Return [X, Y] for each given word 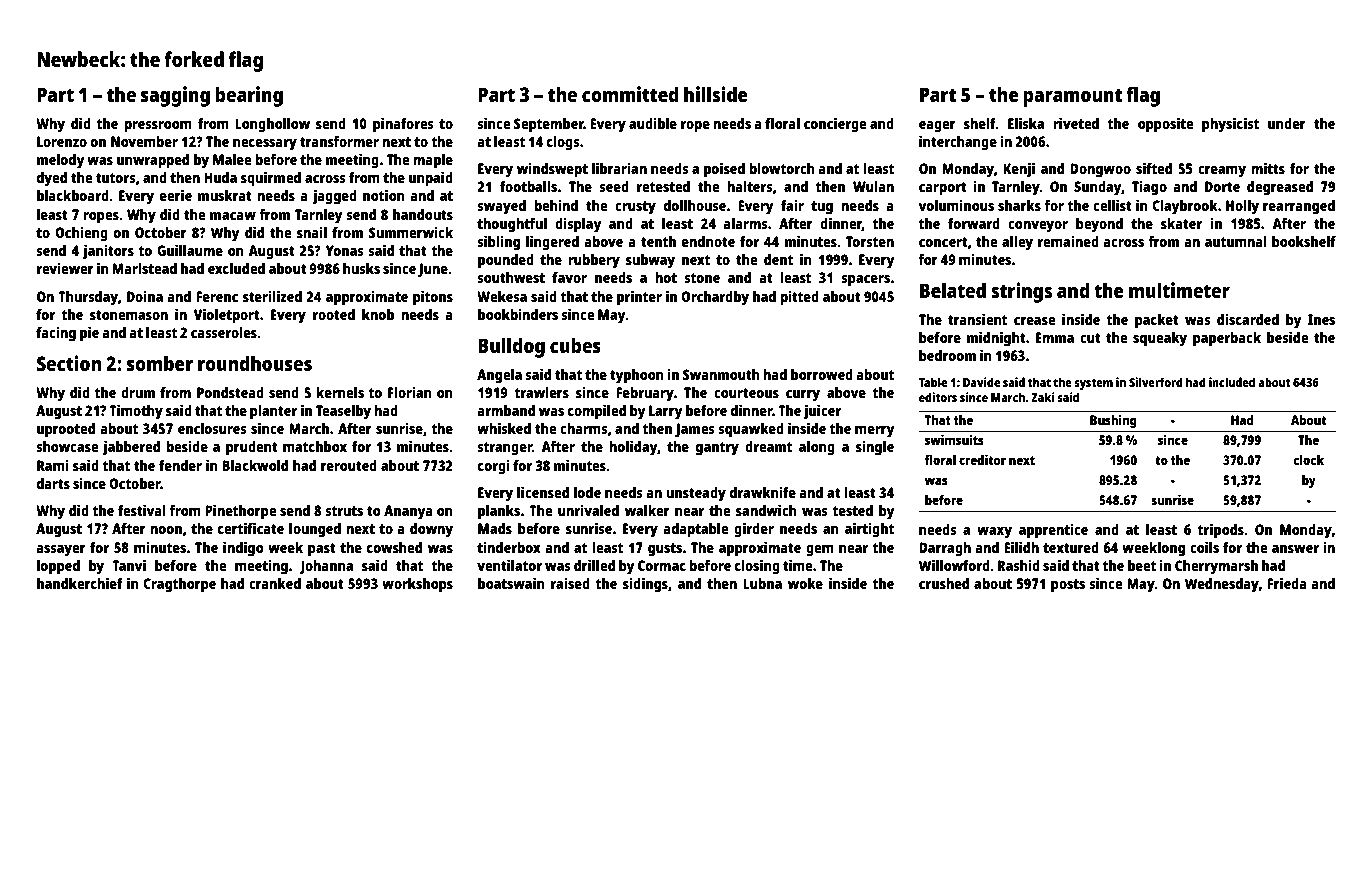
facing [56, 334]
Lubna [762, 583]
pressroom [158, 127]
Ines [1321, 319]
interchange [958, 143]
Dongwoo [1100, 170]
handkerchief [80, 583]
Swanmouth [721, 374]
